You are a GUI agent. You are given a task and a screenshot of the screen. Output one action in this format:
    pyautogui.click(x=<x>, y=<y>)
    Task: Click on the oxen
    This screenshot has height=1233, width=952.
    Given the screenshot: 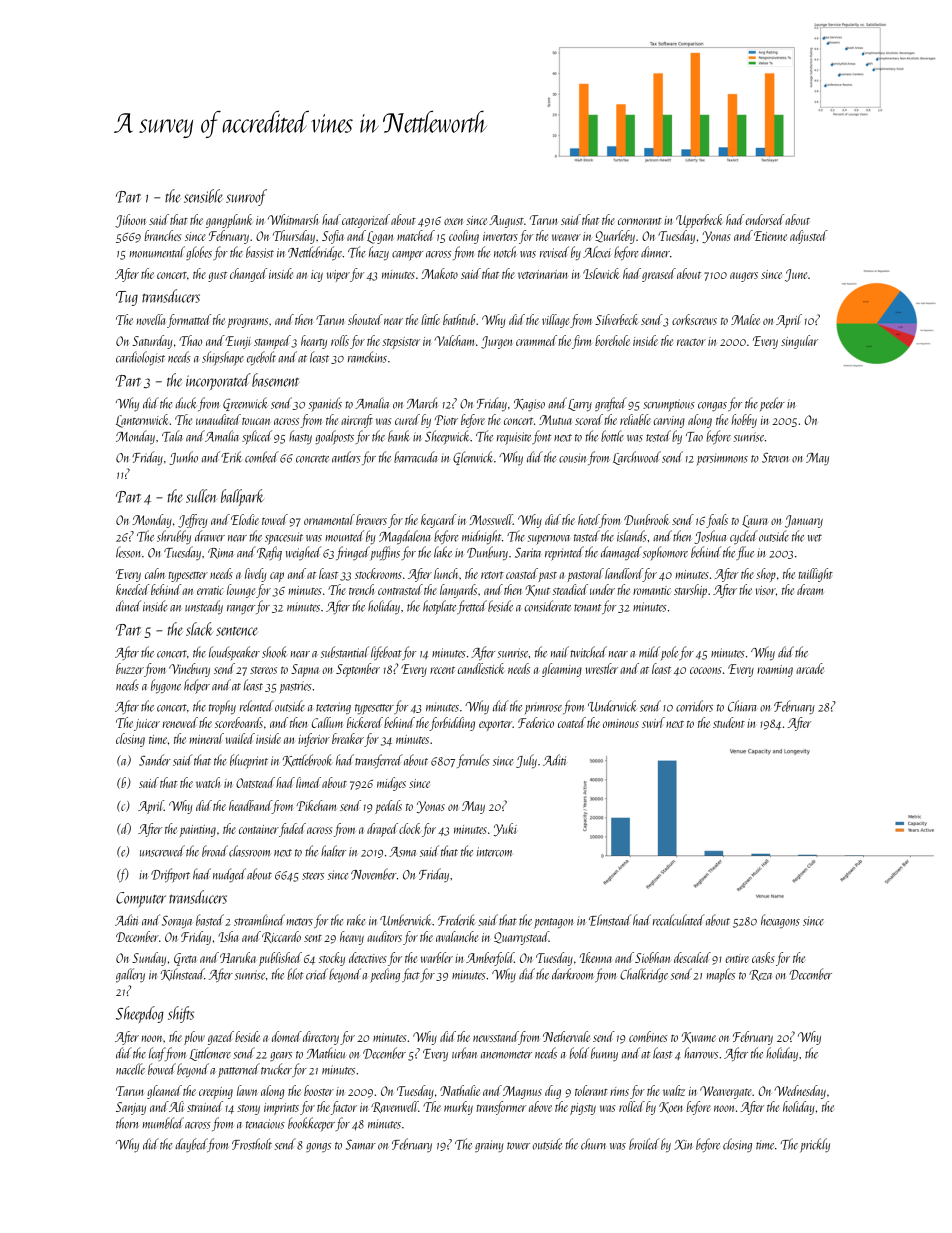 What is the action you would take?
    pyautogui.click(x=453, y=221)
